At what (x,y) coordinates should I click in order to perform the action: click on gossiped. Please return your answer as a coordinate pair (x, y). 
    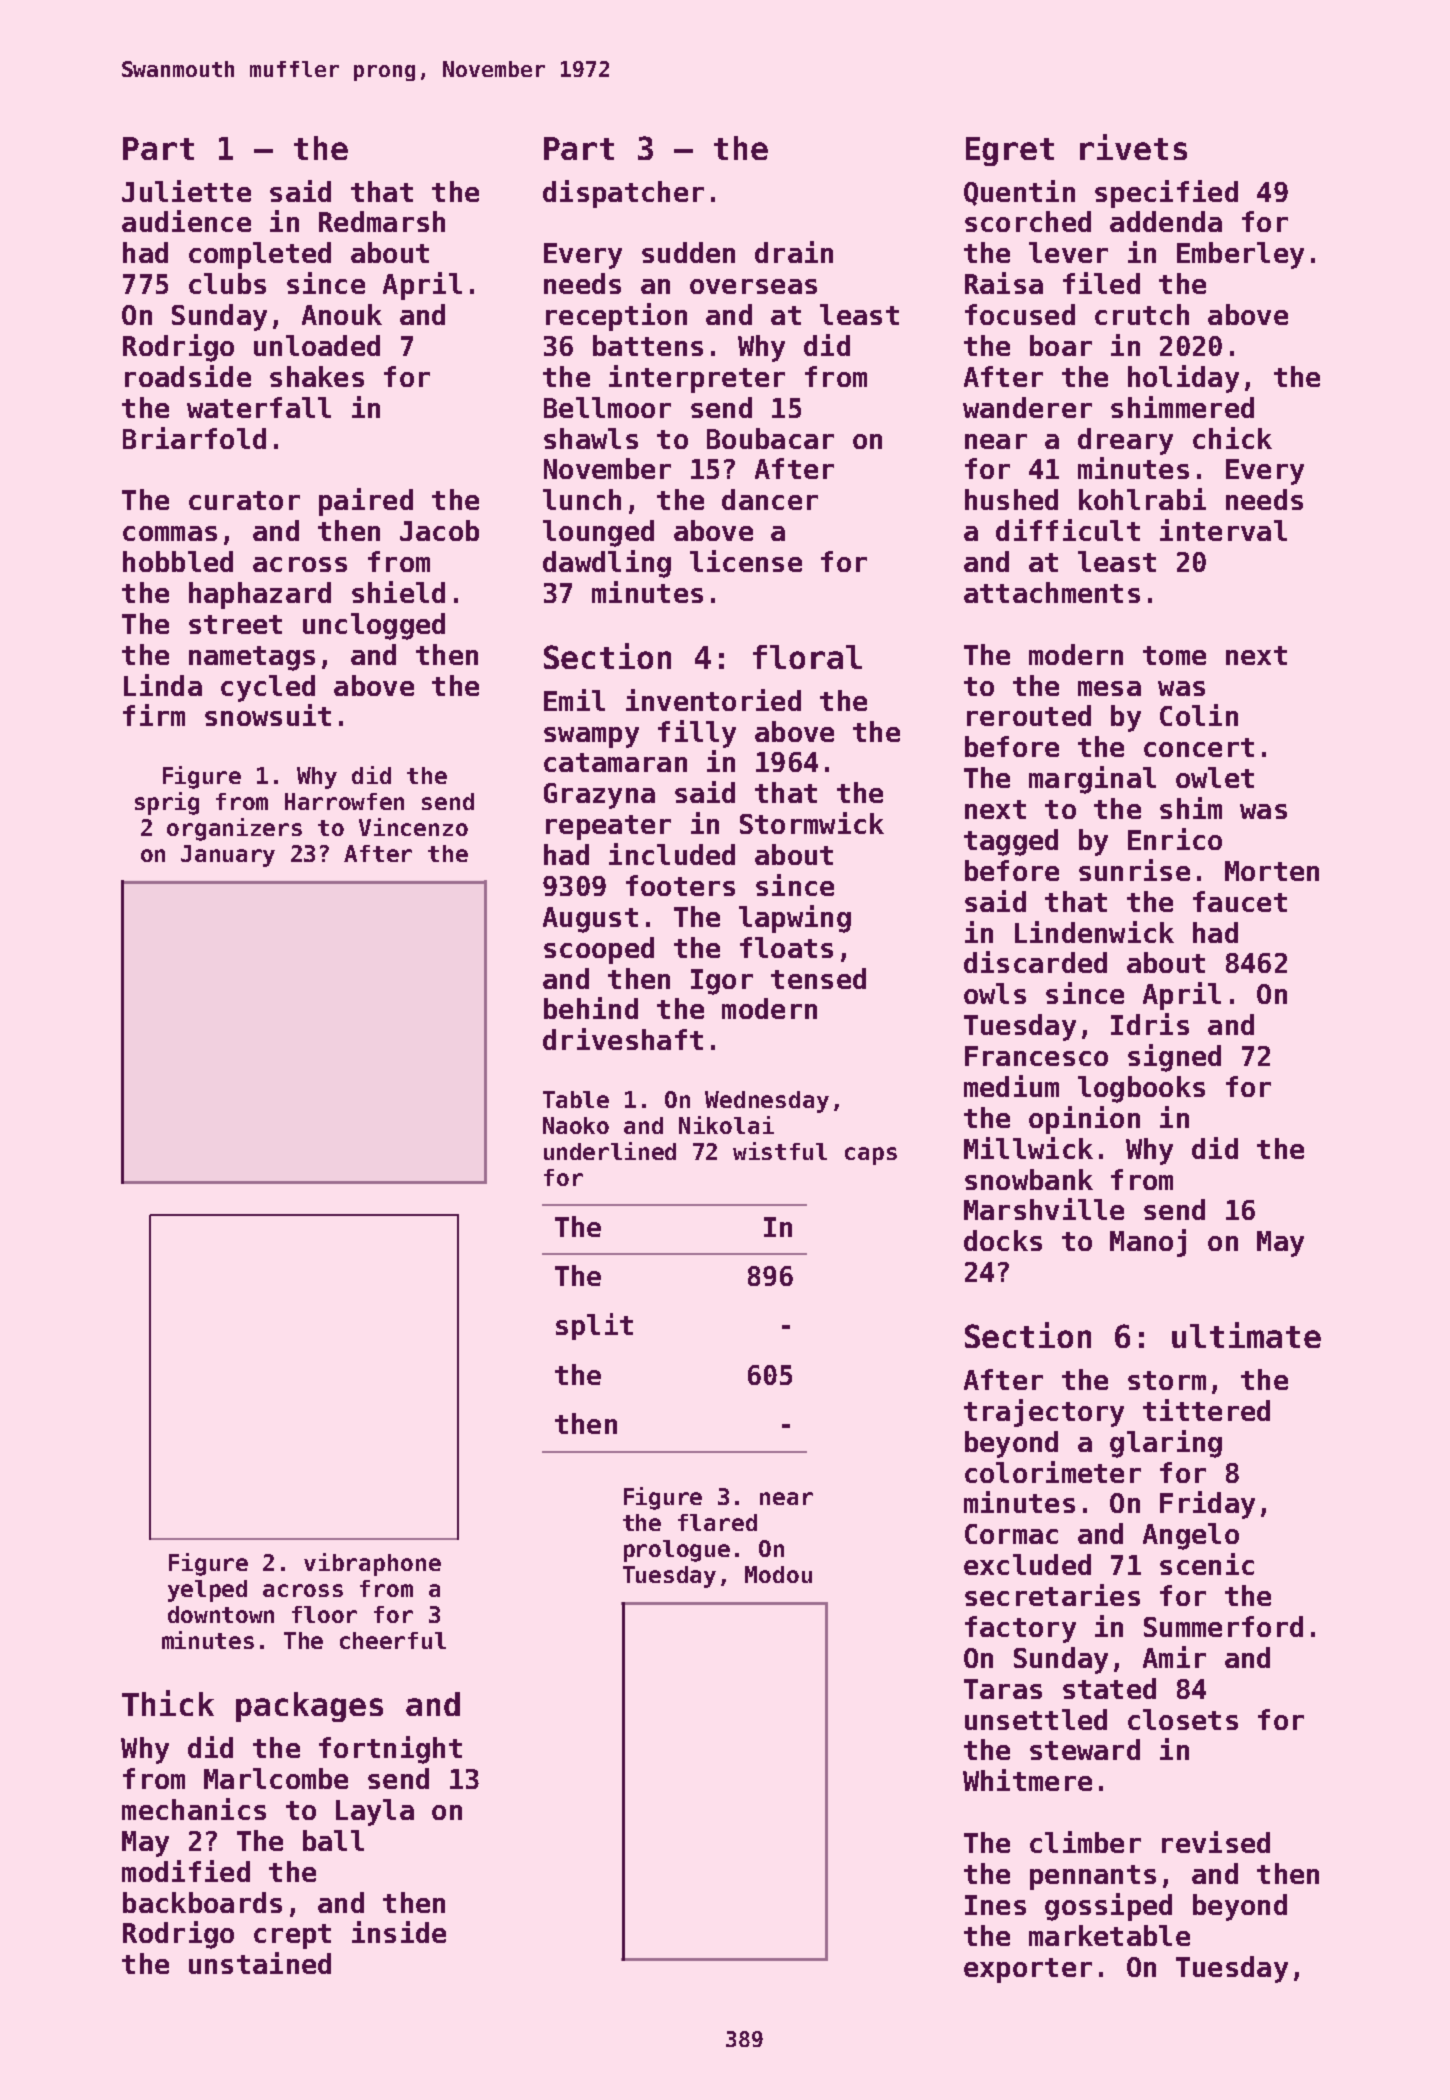
    Looking at the image, I should click on (1108, 1907).
